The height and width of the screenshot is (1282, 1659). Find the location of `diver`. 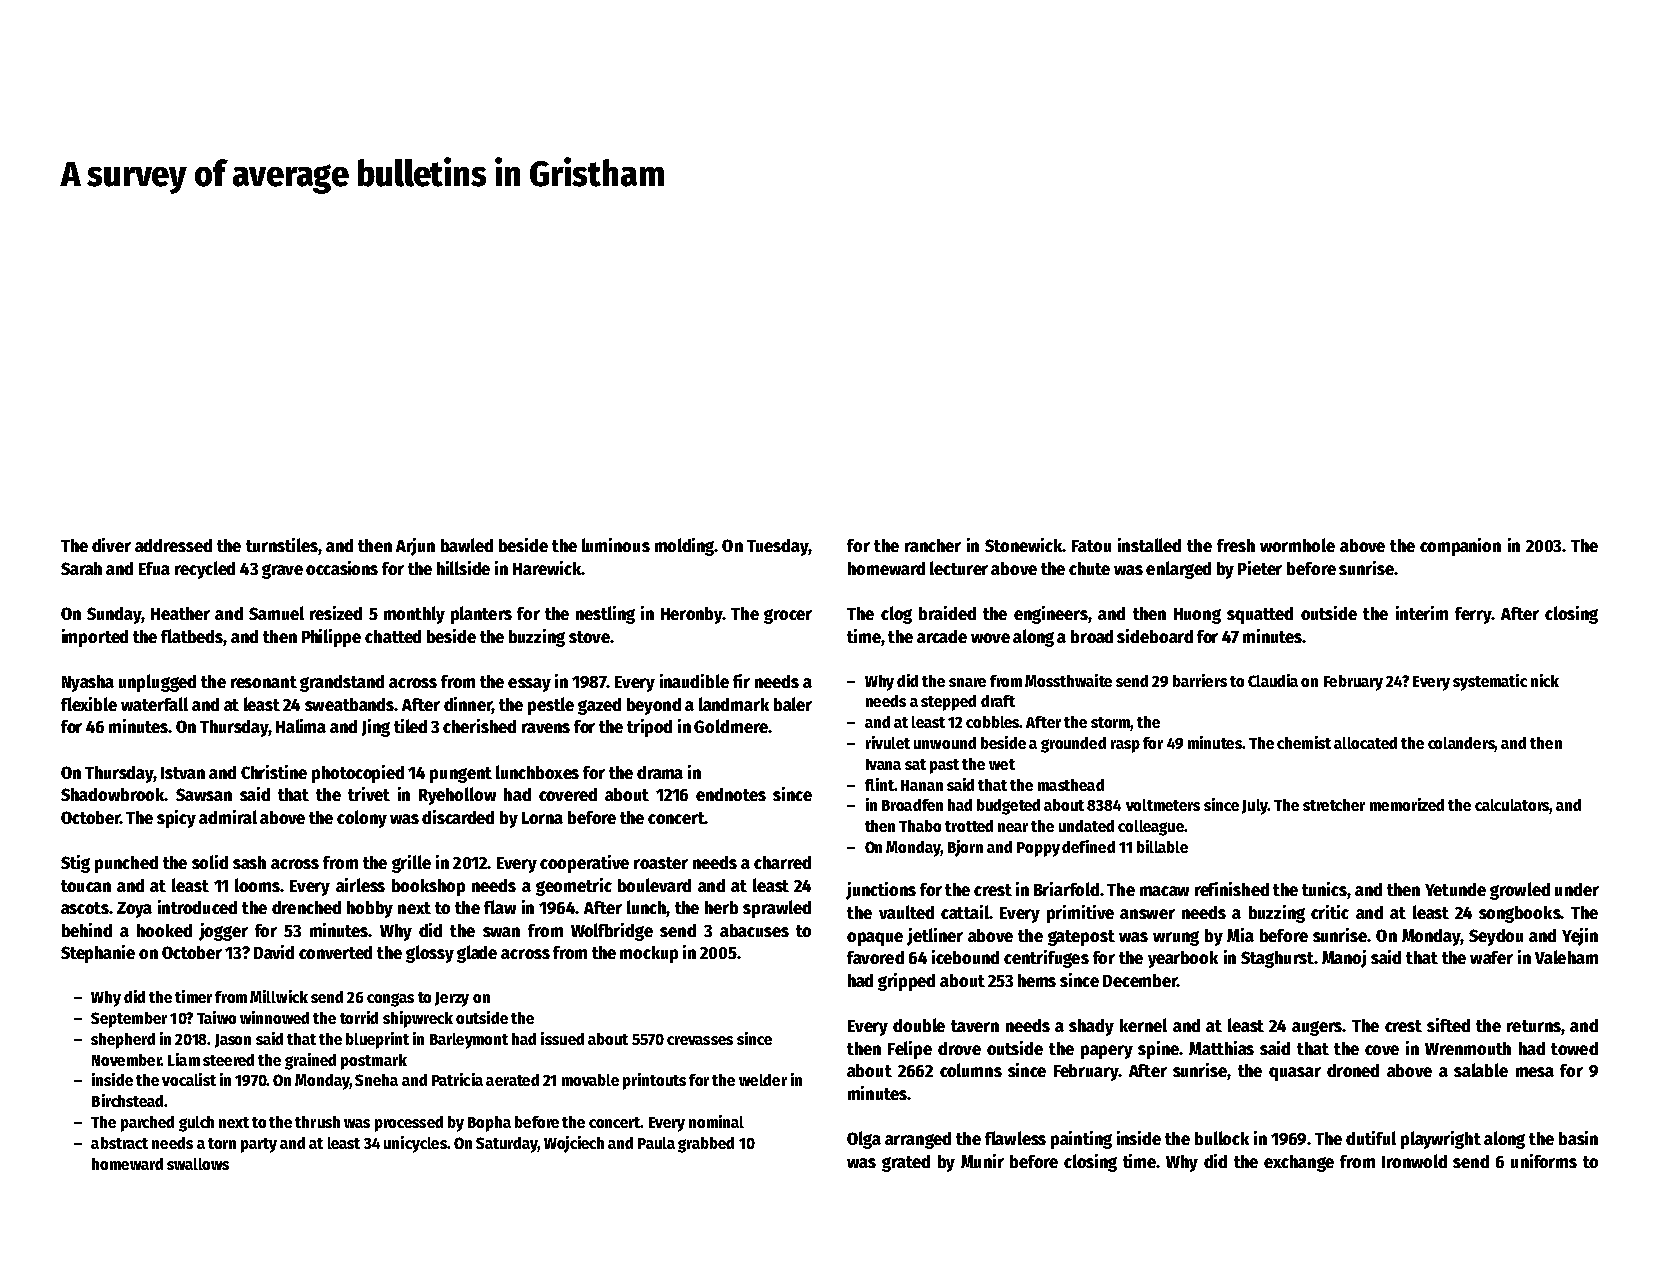

diver is located at coordinates (111, 545).
